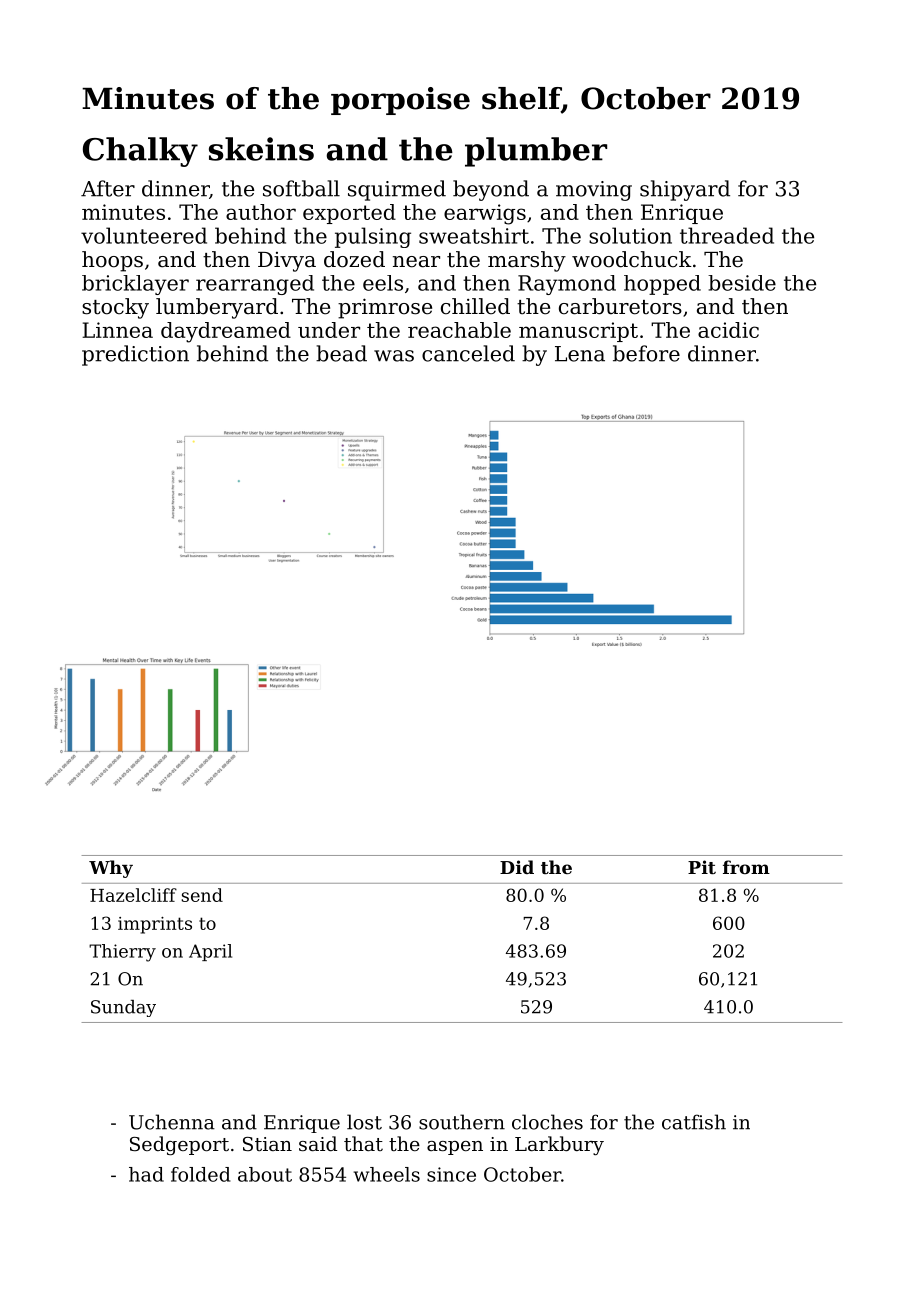  Describe the element at coordinates (255, 285) in the screenshot. I see `rearranged` at that location.
